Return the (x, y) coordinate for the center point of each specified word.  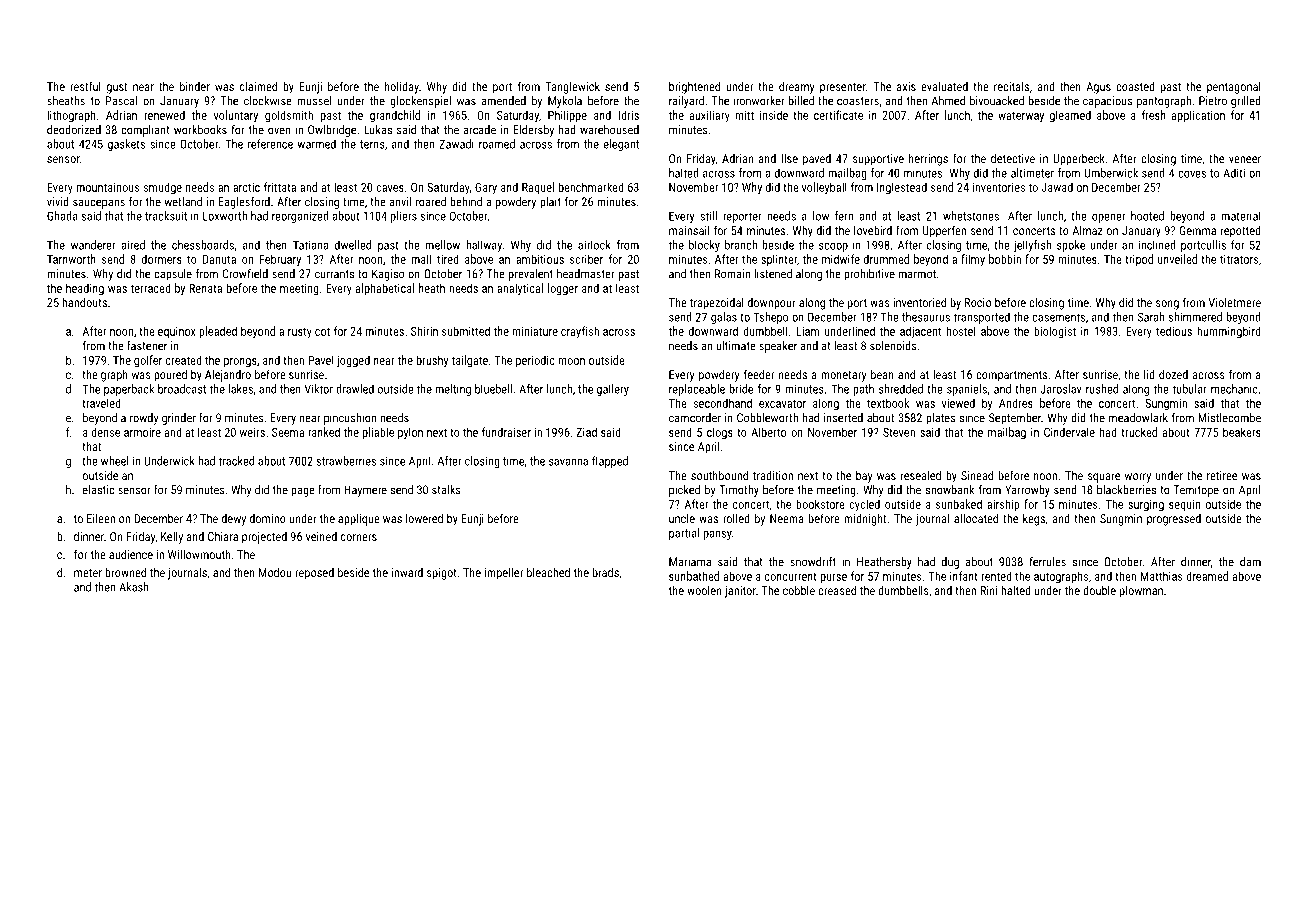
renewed (165, 115)
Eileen (101, 518)
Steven (899, 432)
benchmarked (591, 187)
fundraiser (506, 432)
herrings (928, 159)
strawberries (346, 461)
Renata (205, 288)
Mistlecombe (1229, 418)
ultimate (736, 346)
